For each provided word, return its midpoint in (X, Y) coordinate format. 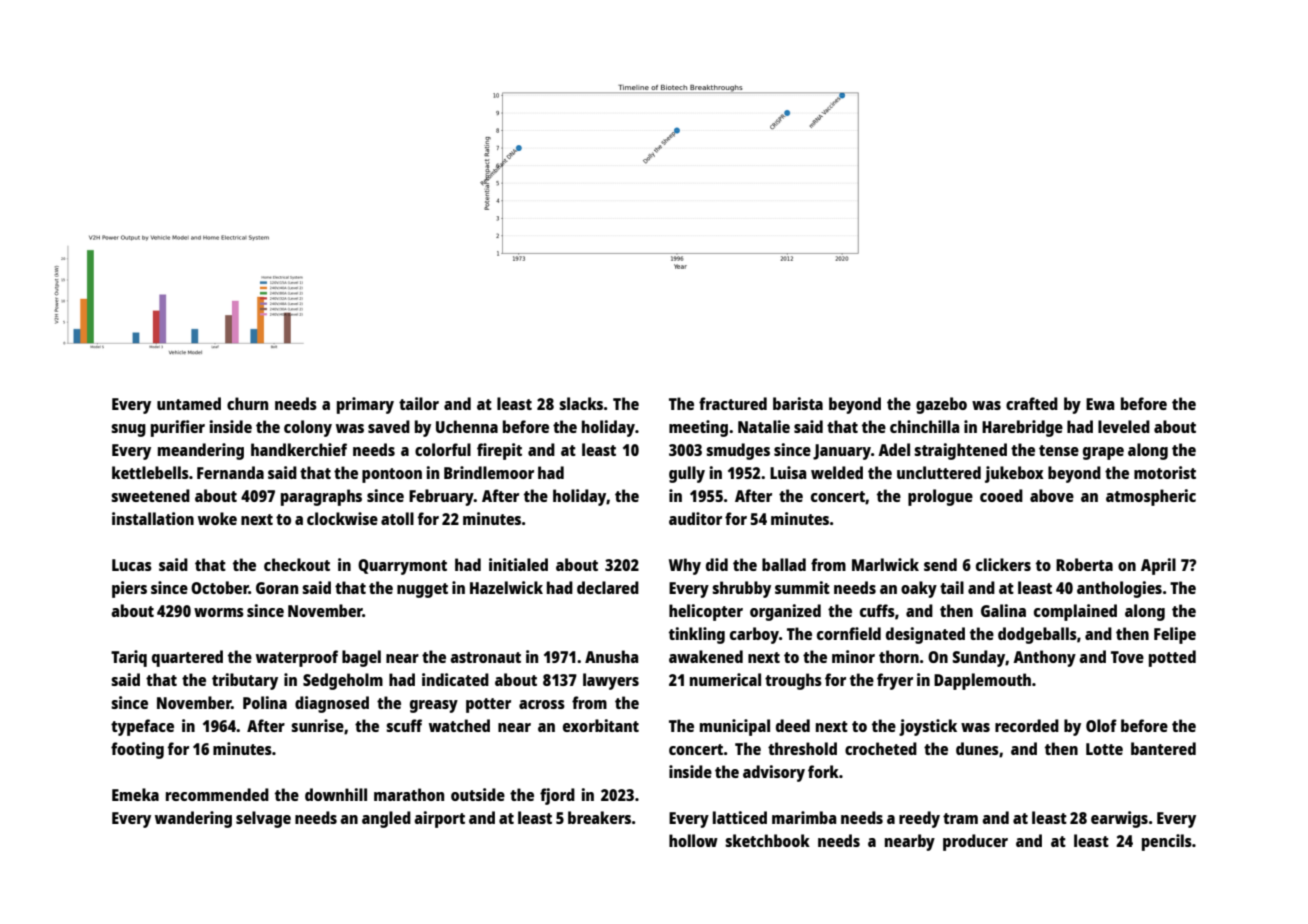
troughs (793, 681)
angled (386, 819)
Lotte (1104, 749)
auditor (695, 518)
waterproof (297, 658)
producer (975, 842)
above (1052, 495)
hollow (693, 840)
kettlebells (150, 472)
